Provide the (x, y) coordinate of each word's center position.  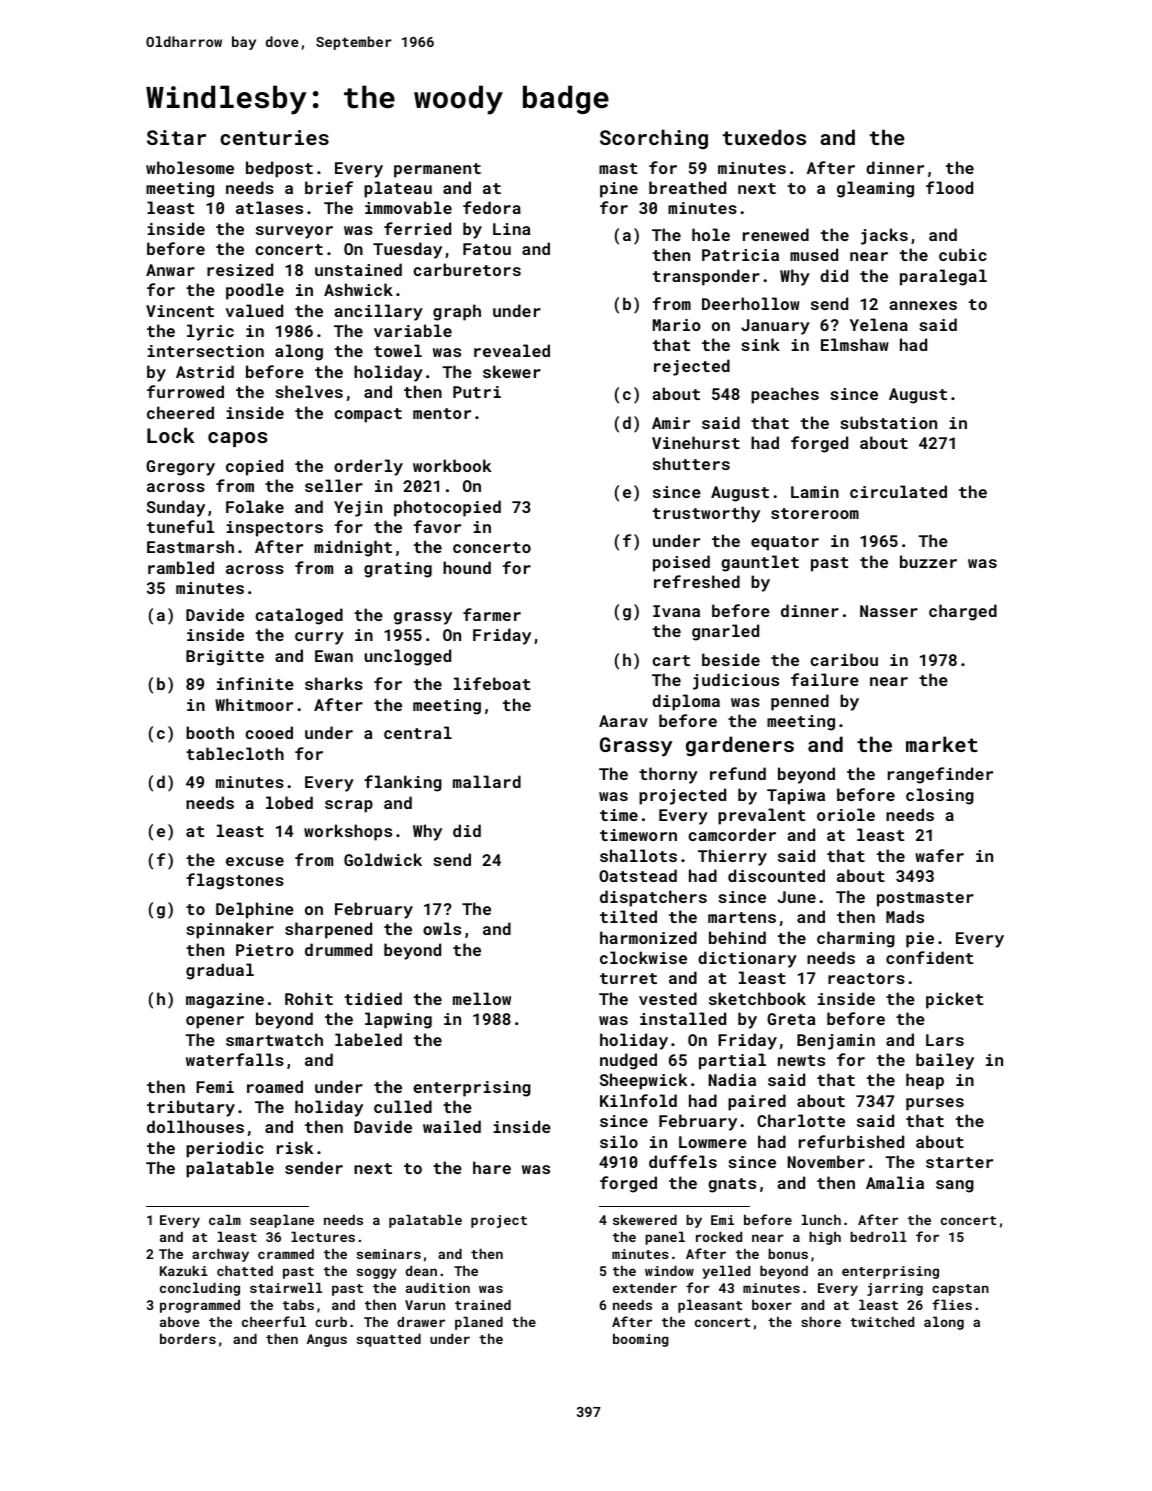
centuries (274, 137)
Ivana (676, 611)
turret (628, 978)
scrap (349, 806)
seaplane (282, 1221)
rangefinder (940, 775)
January (775, 327)
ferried (417, 228)
